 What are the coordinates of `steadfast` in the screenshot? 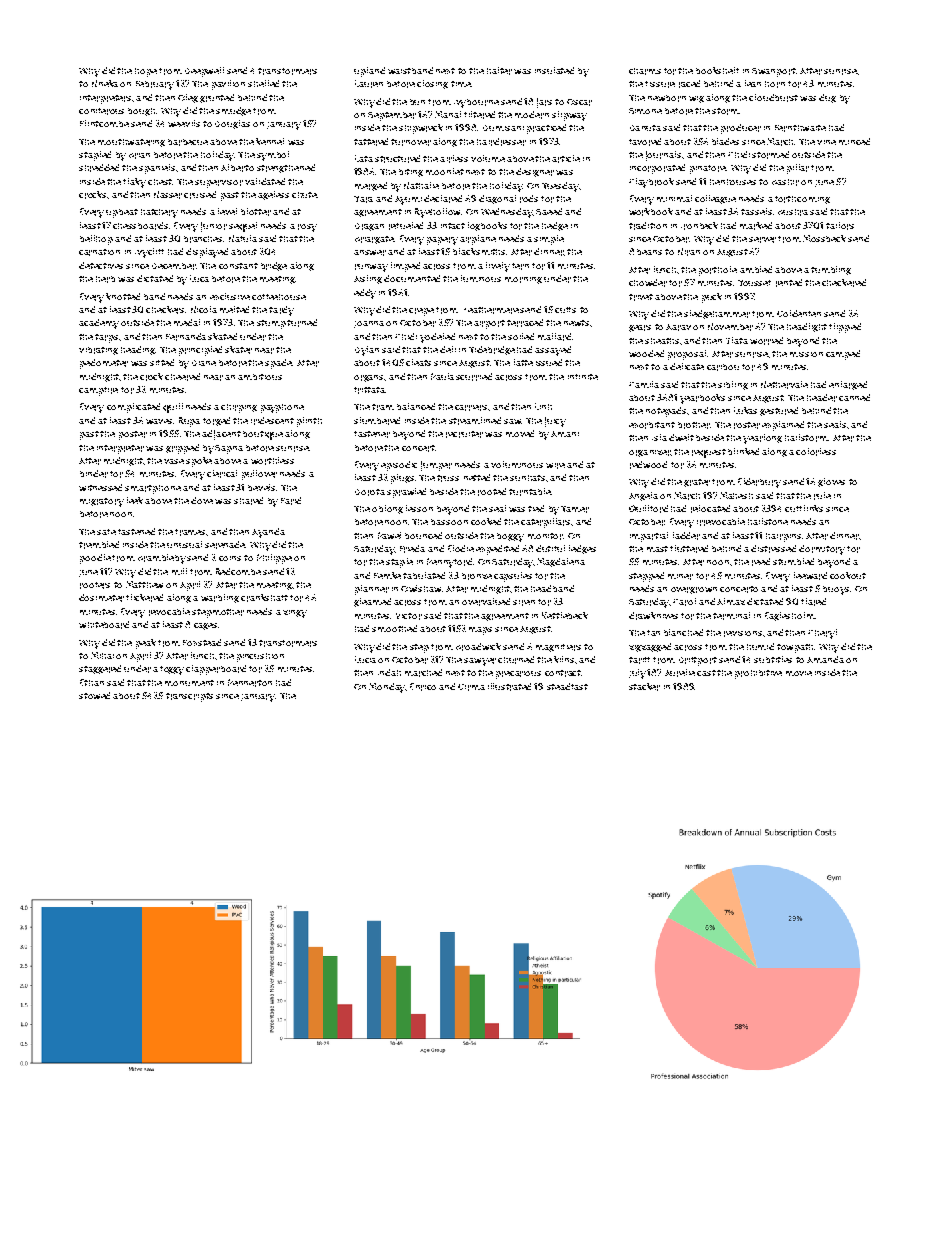 It's located at (567, 686).
